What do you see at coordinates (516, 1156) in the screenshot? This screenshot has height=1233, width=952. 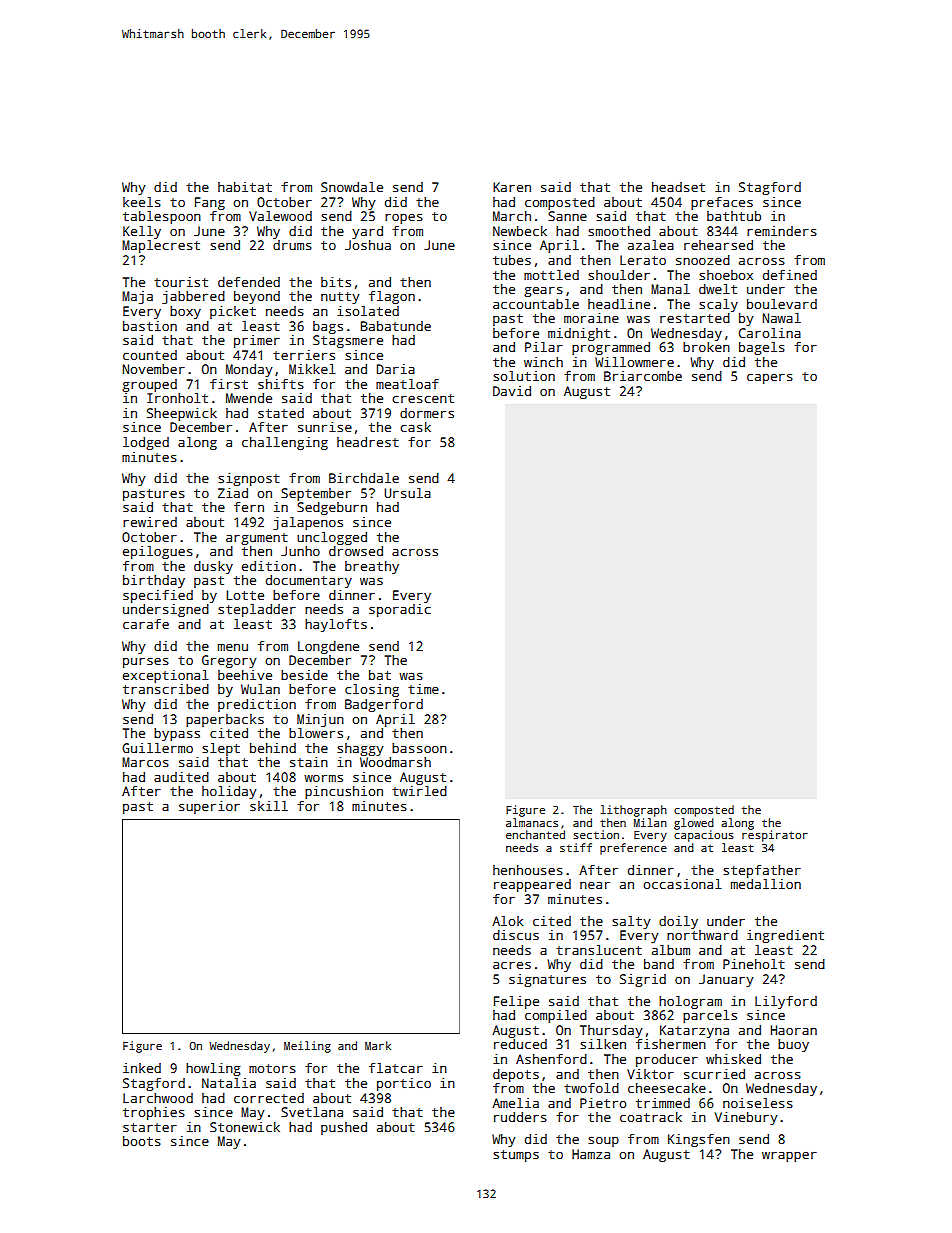 I see `stumps` at bounding box center [516, 1156].
